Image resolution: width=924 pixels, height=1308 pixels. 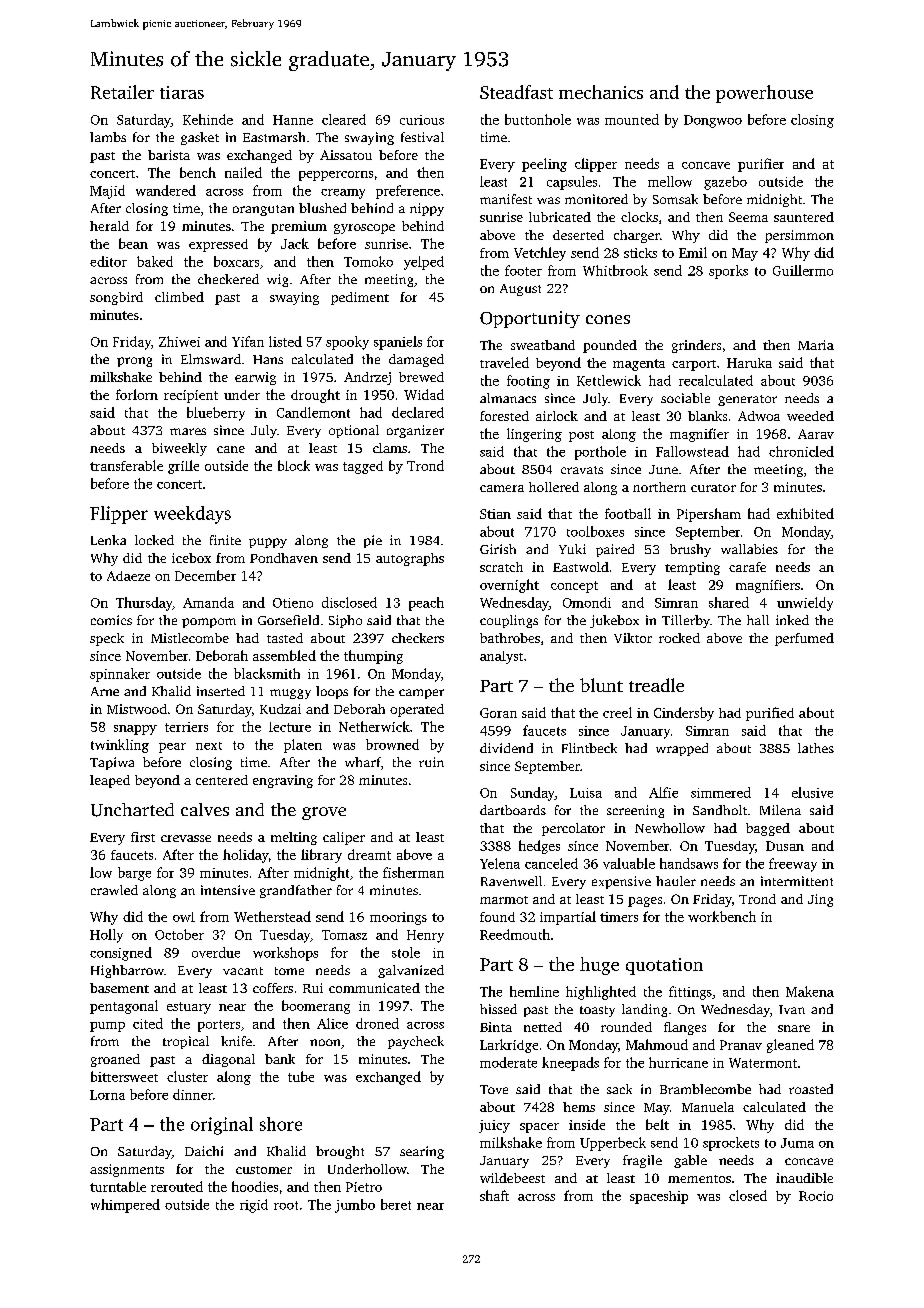 I want to click on damaged, so click(x=416, y=360).
